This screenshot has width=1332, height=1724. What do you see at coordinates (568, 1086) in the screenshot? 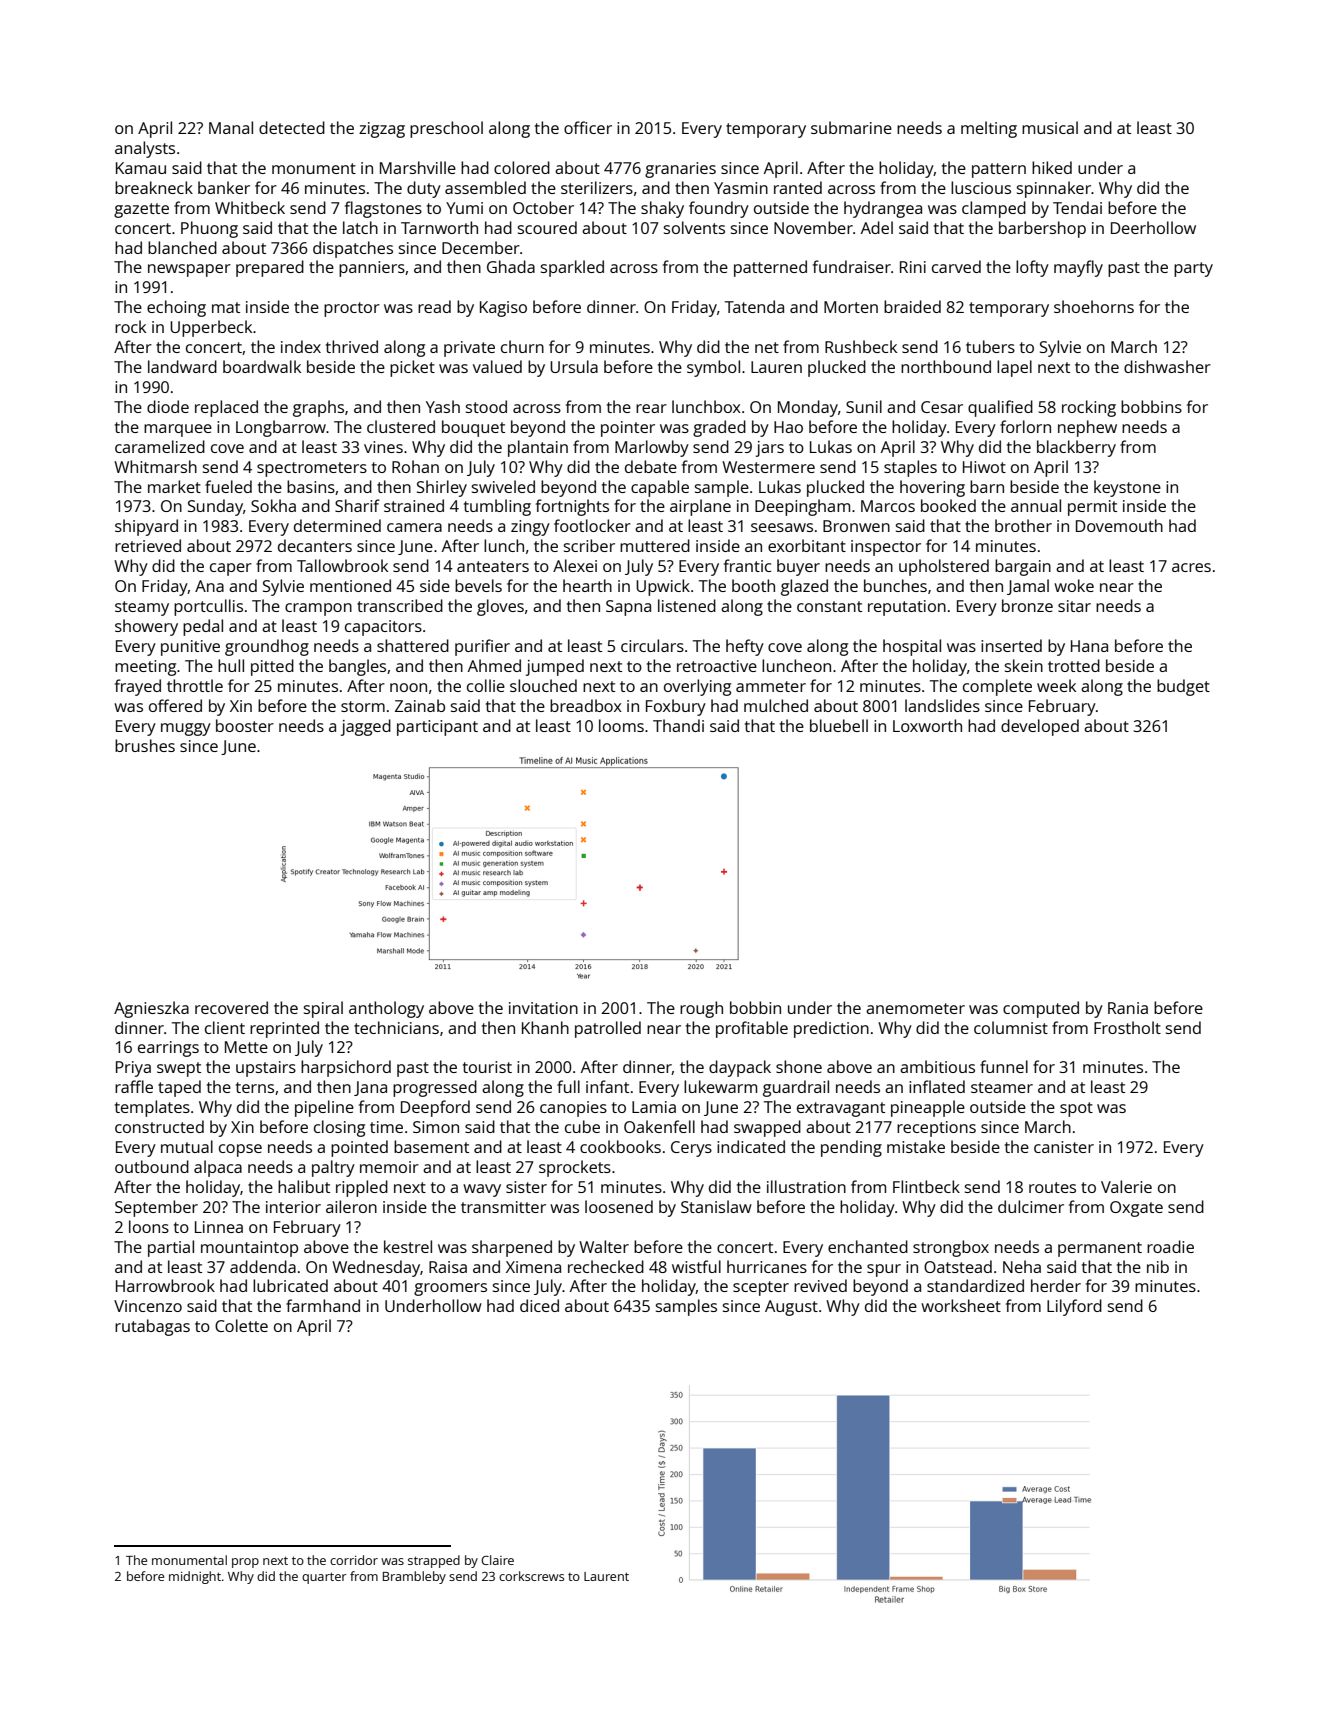
I see `full` at bounding box center [568, 1086].
